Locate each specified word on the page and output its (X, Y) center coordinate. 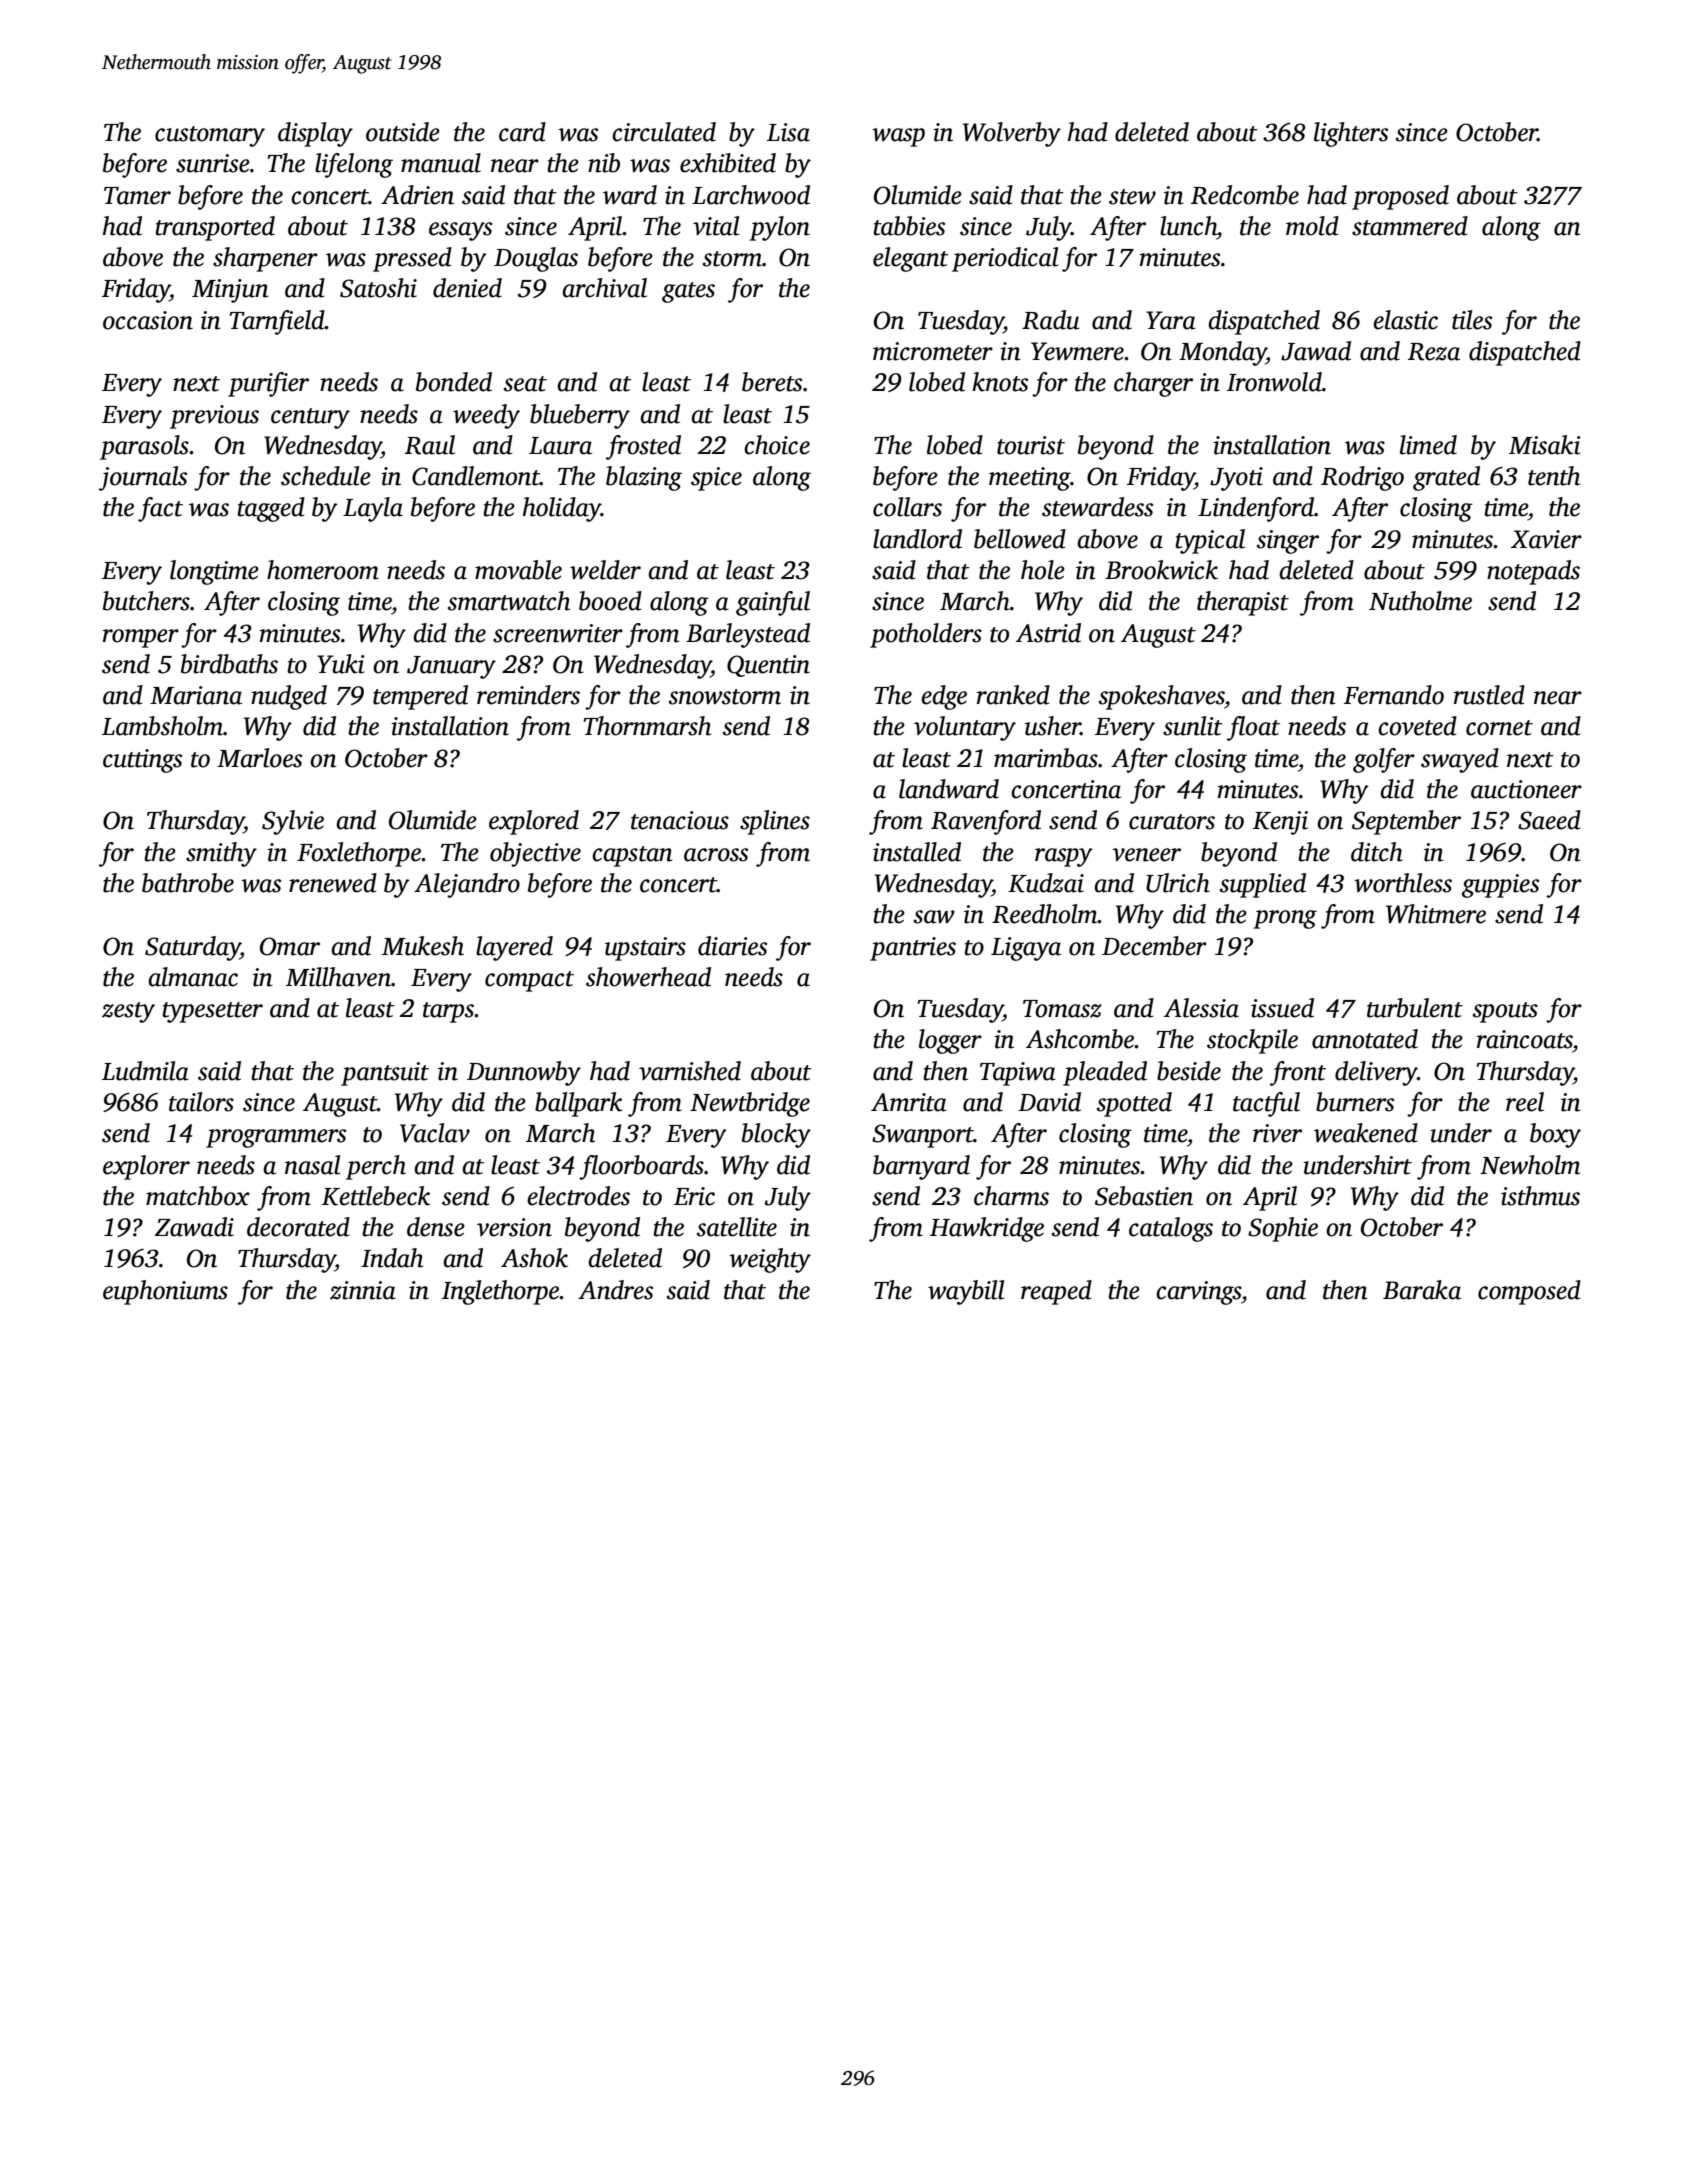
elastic (1405, 320)
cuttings (142, 761)
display (315, 134)
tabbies (909, 226)
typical (1210, 541)
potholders (926, 635)
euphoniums (165, 1292)
